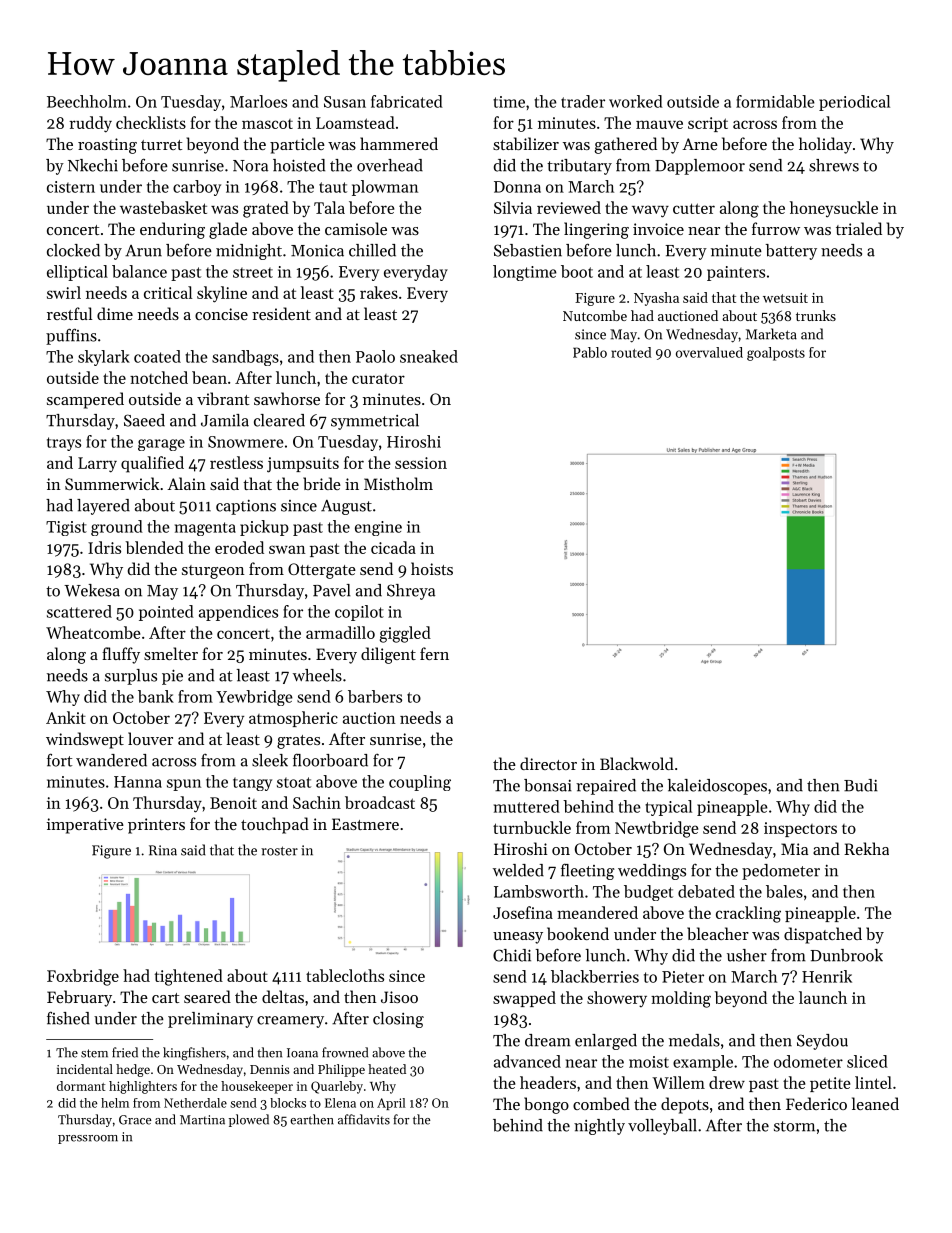 The height and width of the screenshot is (1233, 952). I want to click on trunks, so click(816, 315).
